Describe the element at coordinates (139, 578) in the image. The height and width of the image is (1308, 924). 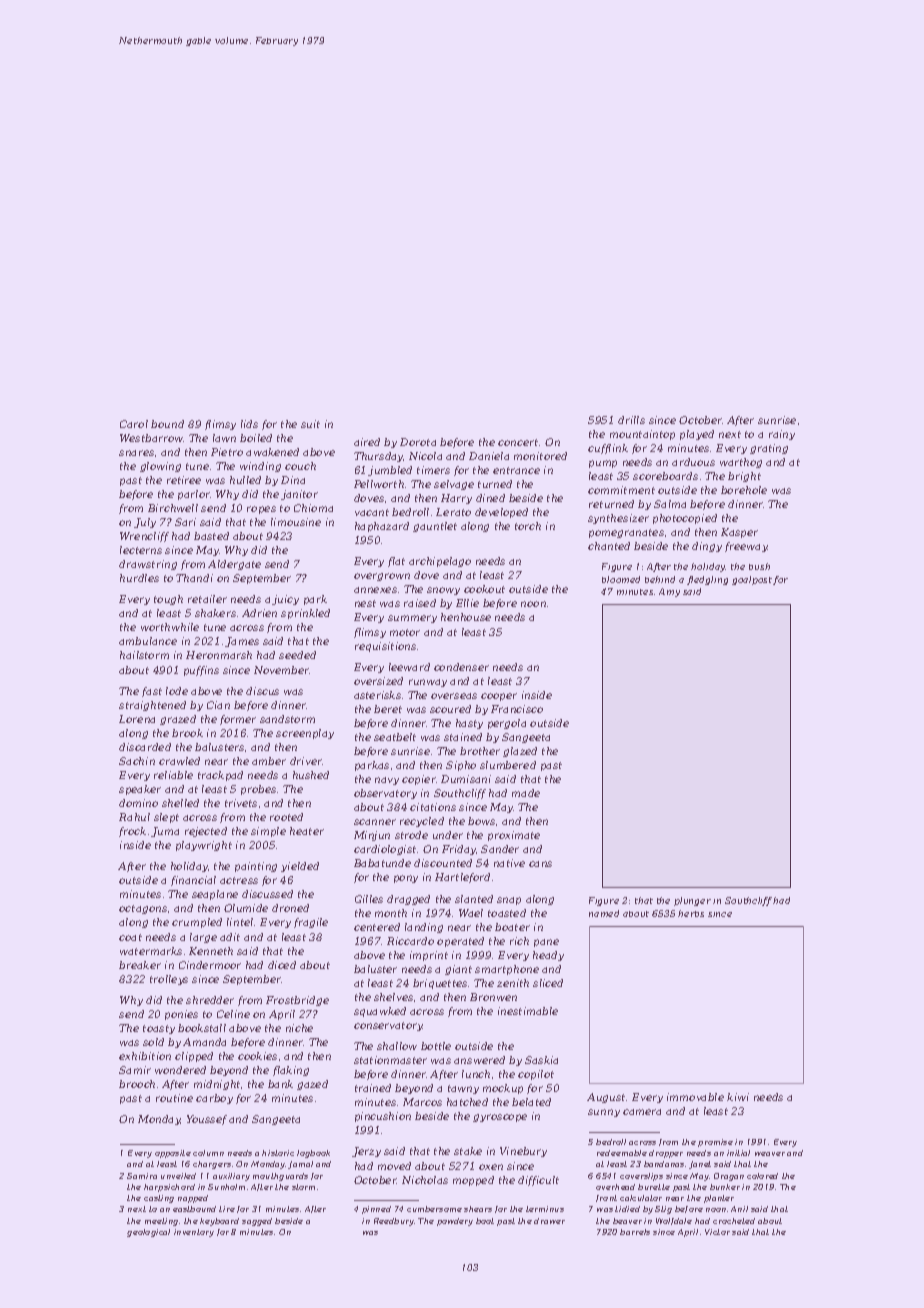
I see `hurdles` at that location.
